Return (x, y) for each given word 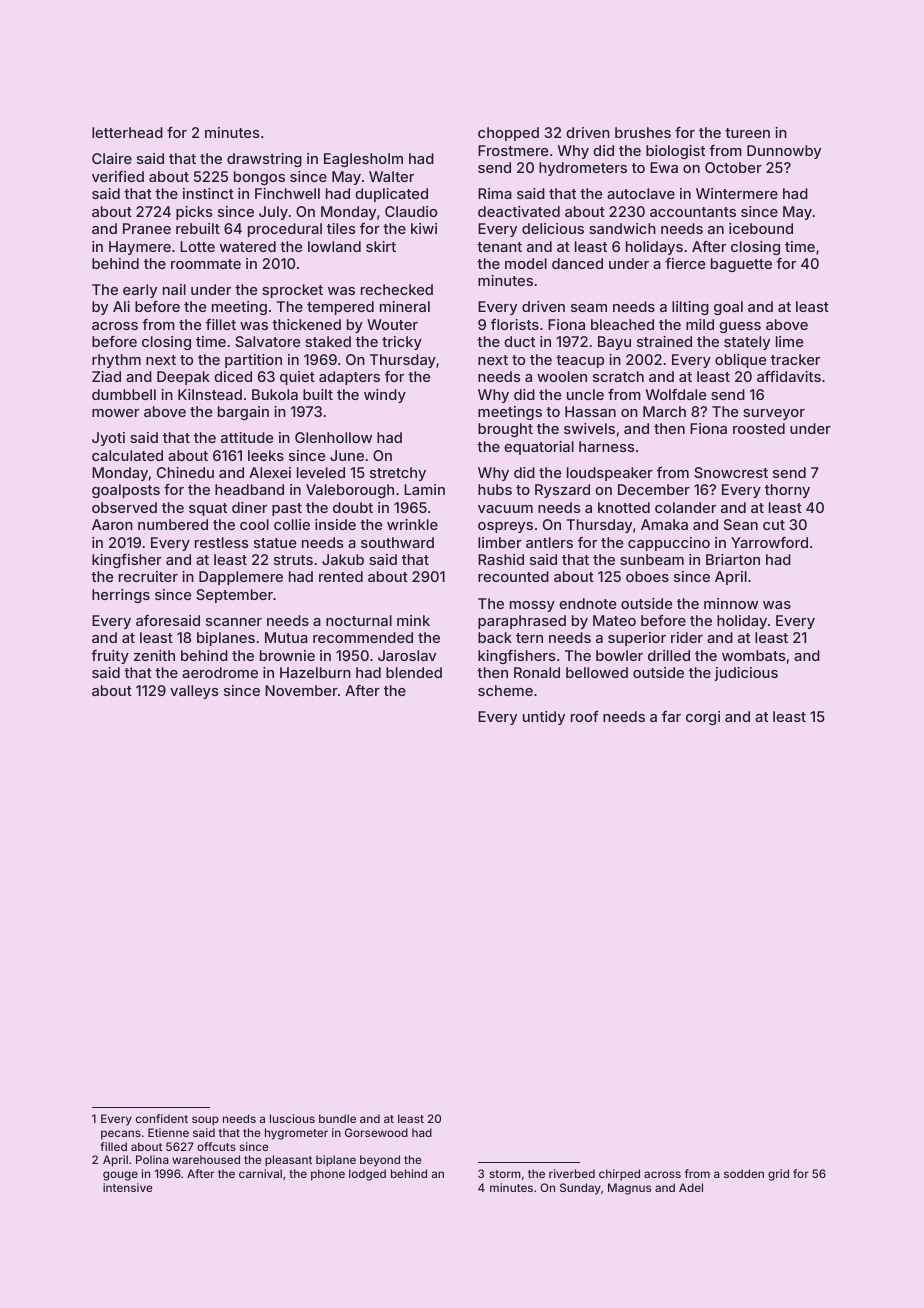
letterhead (127, 132)
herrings (121, 596)
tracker (795, 359)
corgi (703, 718)
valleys (194, 692)
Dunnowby (784, 152)
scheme (505, 690)
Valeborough (350, 491)
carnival (260, 1173)
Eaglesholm (363, 160)
